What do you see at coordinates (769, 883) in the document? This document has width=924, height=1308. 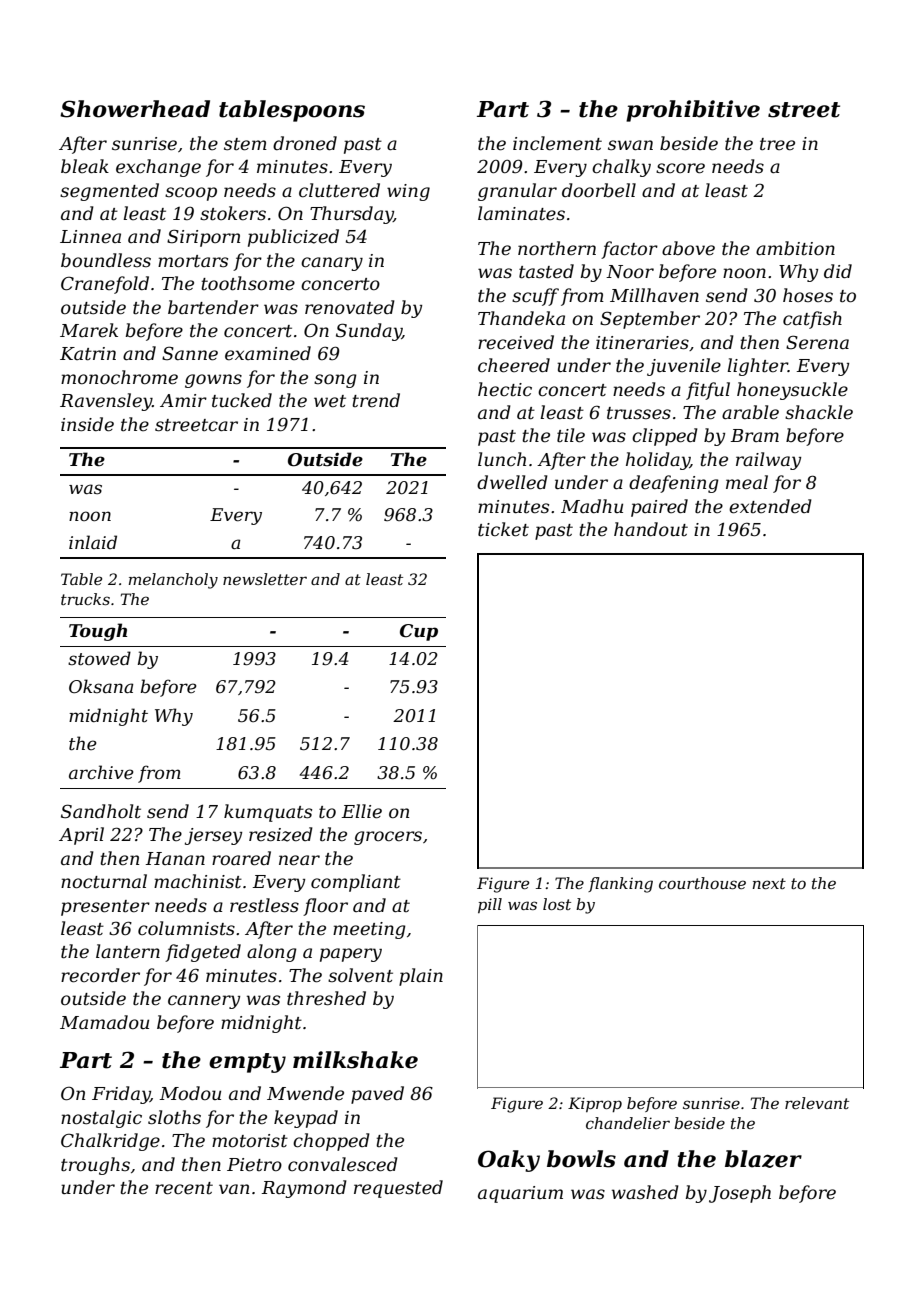 I see `next` at bounding box center [769, 883].
